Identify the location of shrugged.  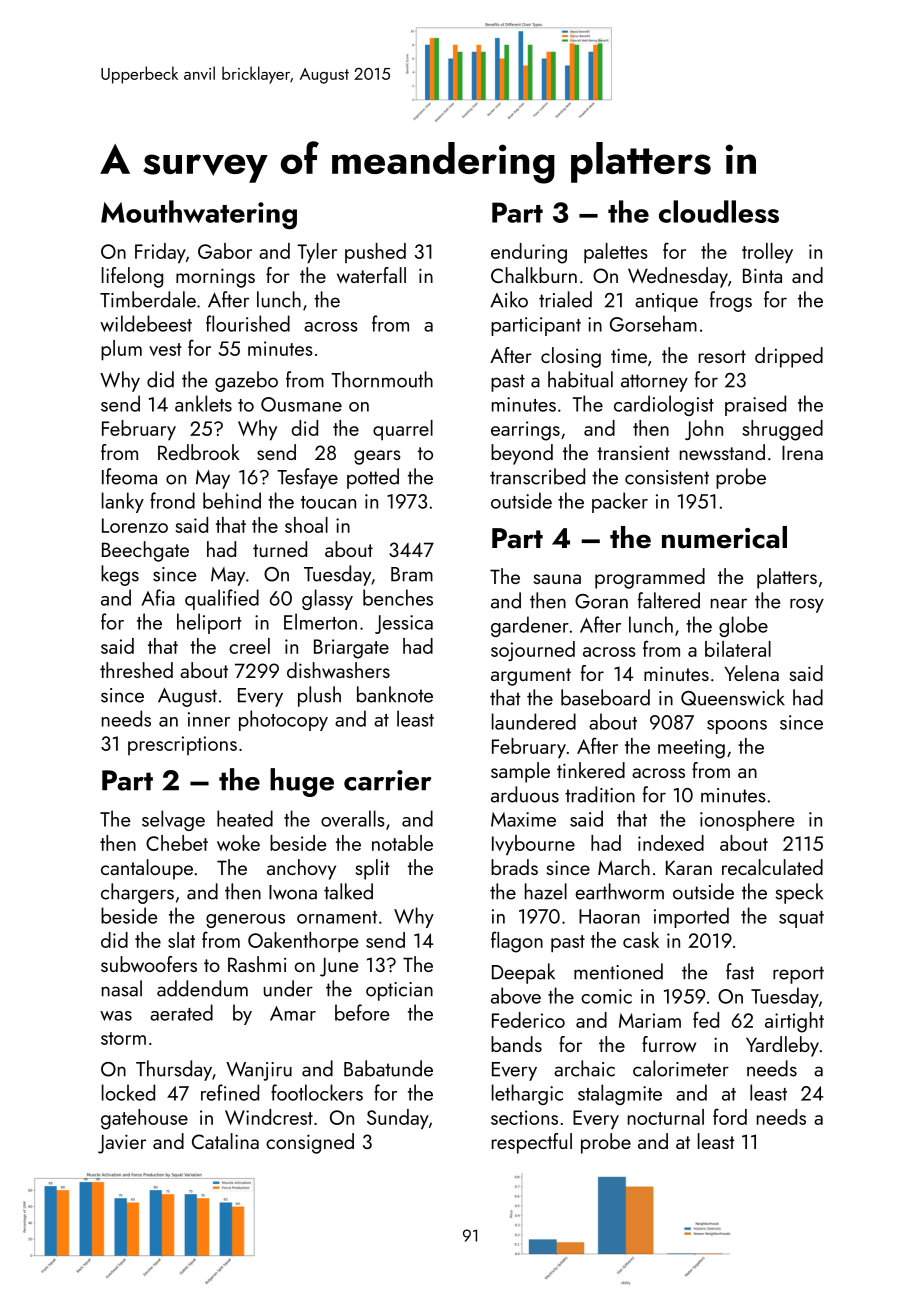
(782, 430).
